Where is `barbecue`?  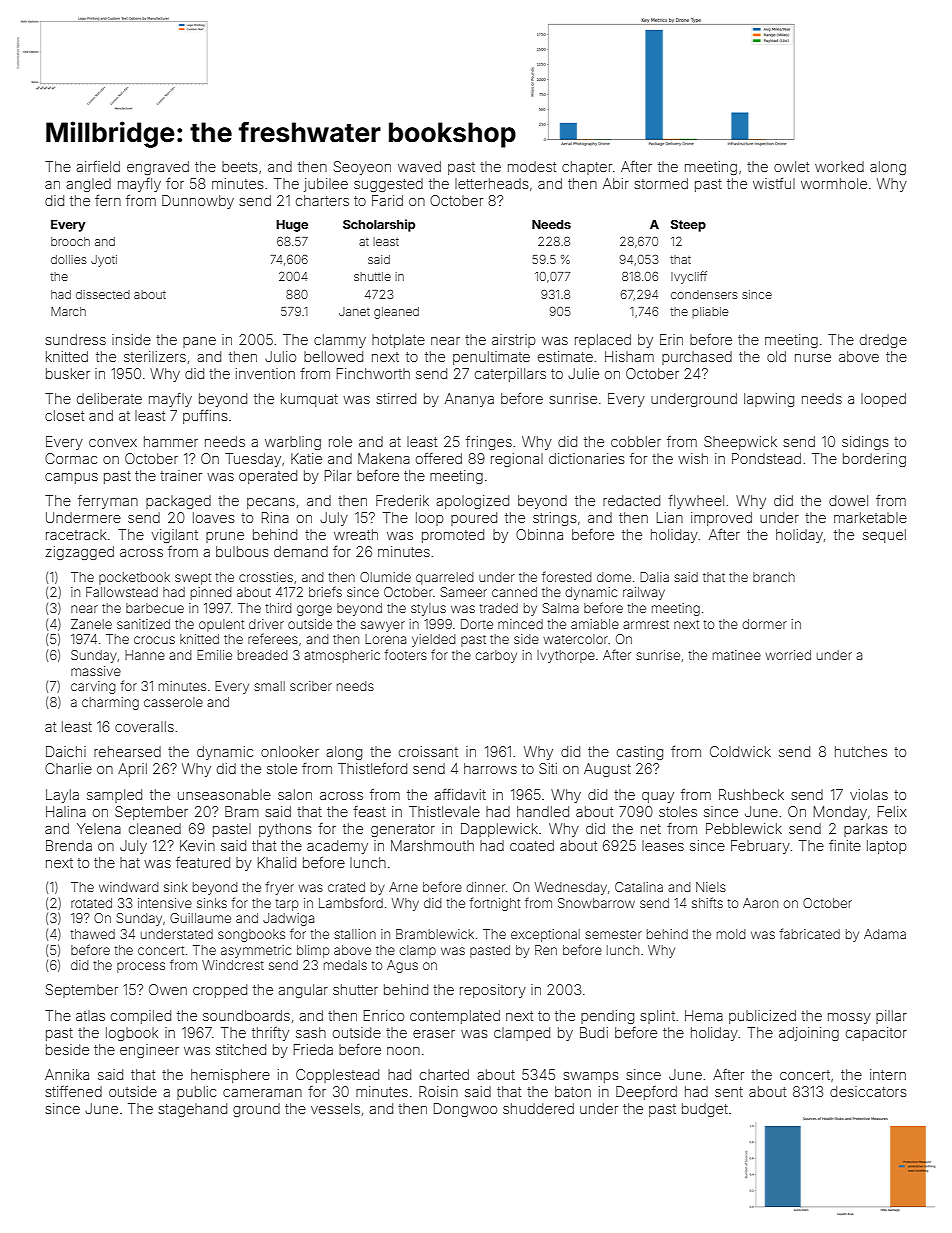
barbecue is located at coordinates (155, 608).
